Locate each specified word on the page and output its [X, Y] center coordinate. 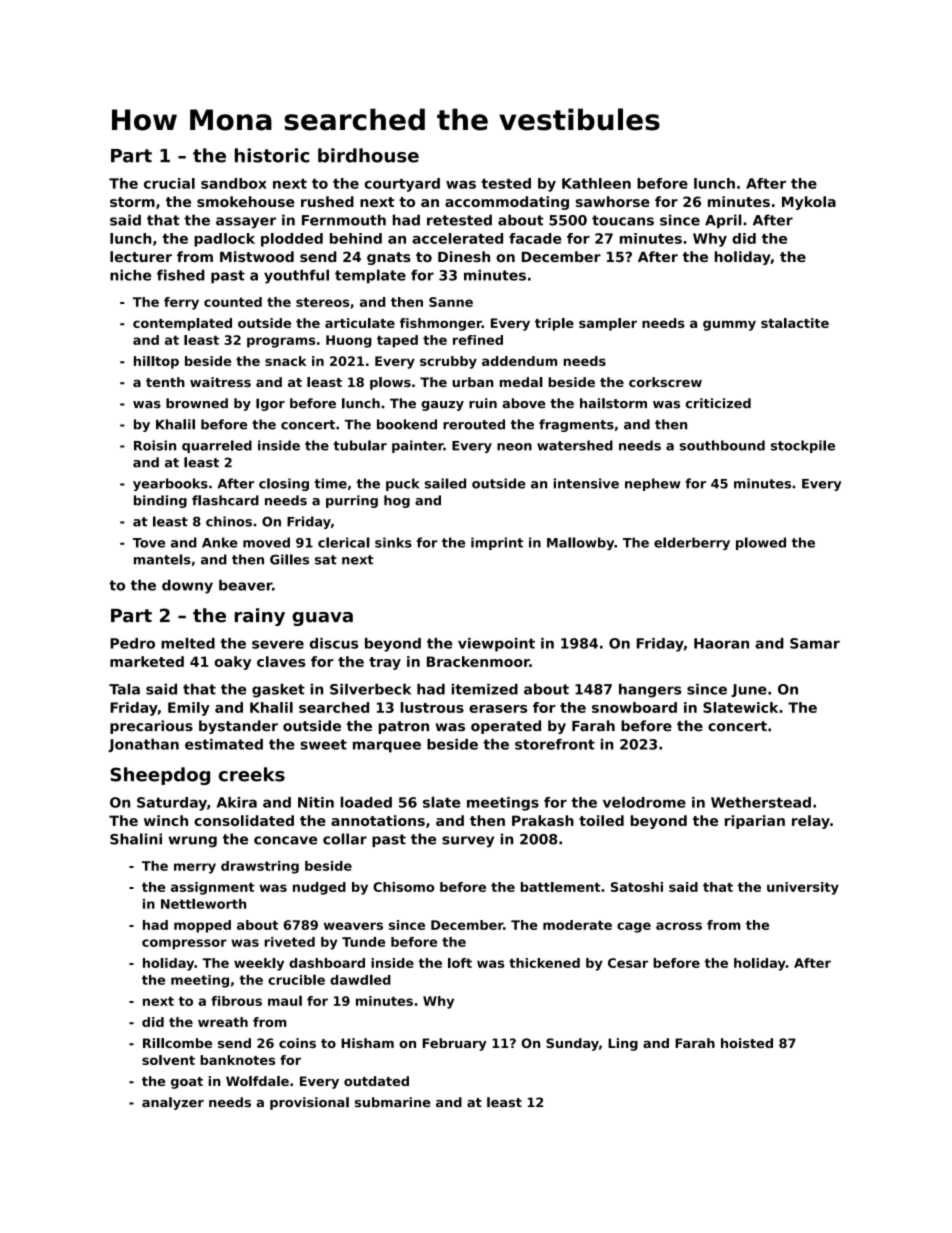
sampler [608, 324]
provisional [309, 1103]
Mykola [809, 203]
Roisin [155, 445]
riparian [755, 822]
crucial [169, 183]
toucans [623, 220]
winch [166, 820]
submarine [393, 1102]
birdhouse [368, 155]
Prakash [543, 820]
